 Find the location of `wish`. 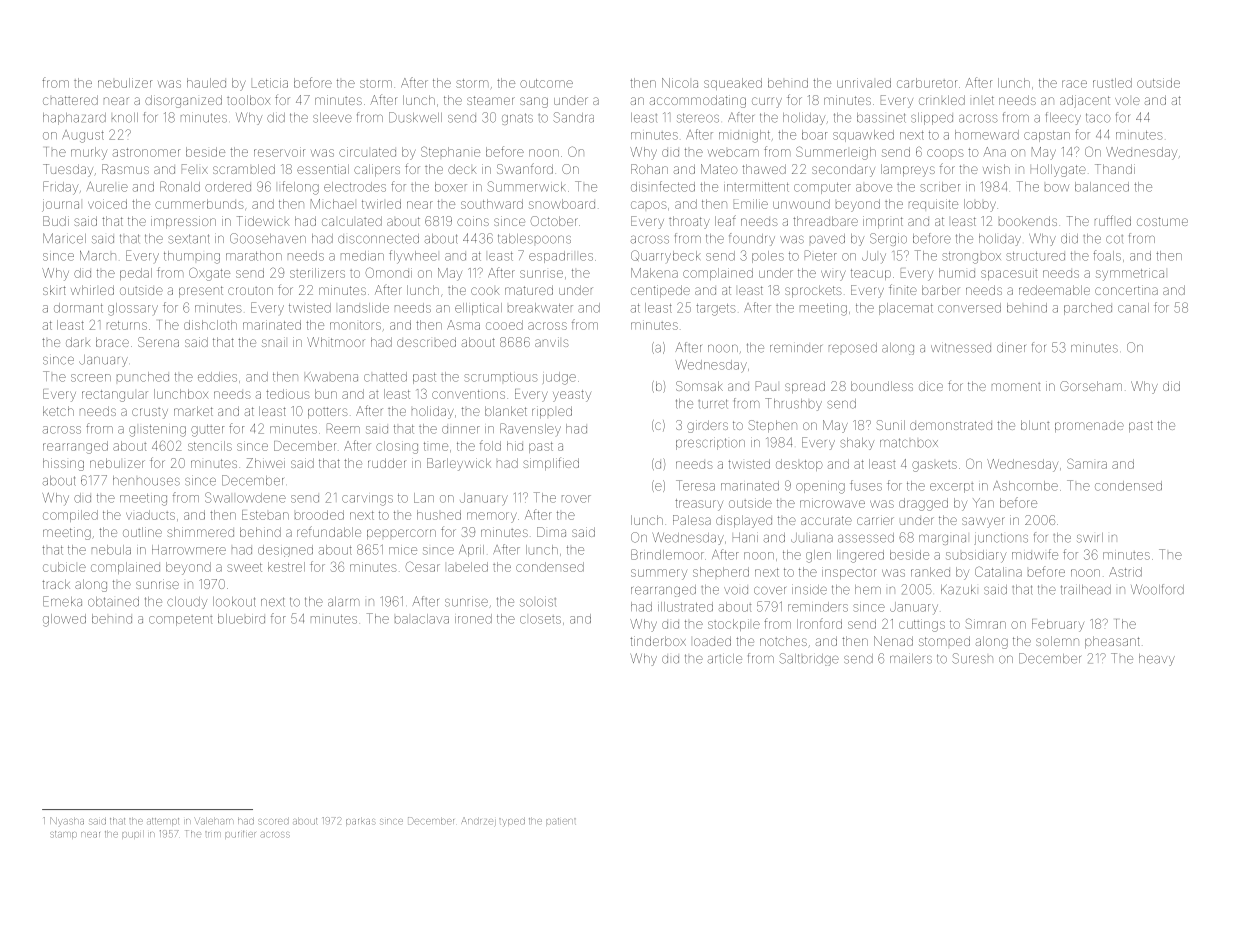

wish is located at coordinates (996, 169).
